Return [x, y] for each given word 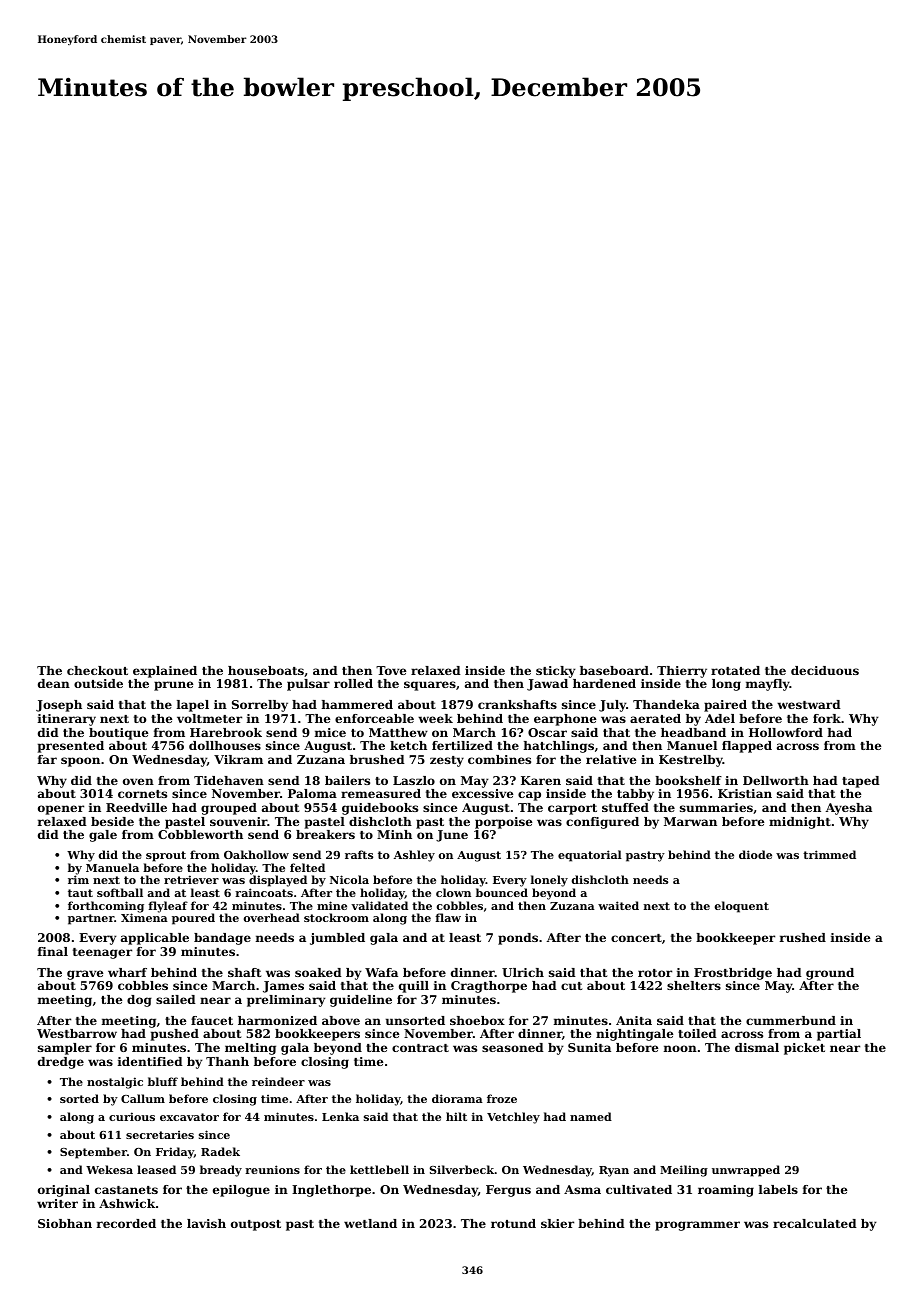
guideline [361, 1001]
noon [680, 1048]
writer [57, 1203]
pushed [175, 1035]
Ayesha [849, 809]
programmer [697, 1226]
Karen [541, 780]
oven [138, 781]
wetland [370, 1223]
